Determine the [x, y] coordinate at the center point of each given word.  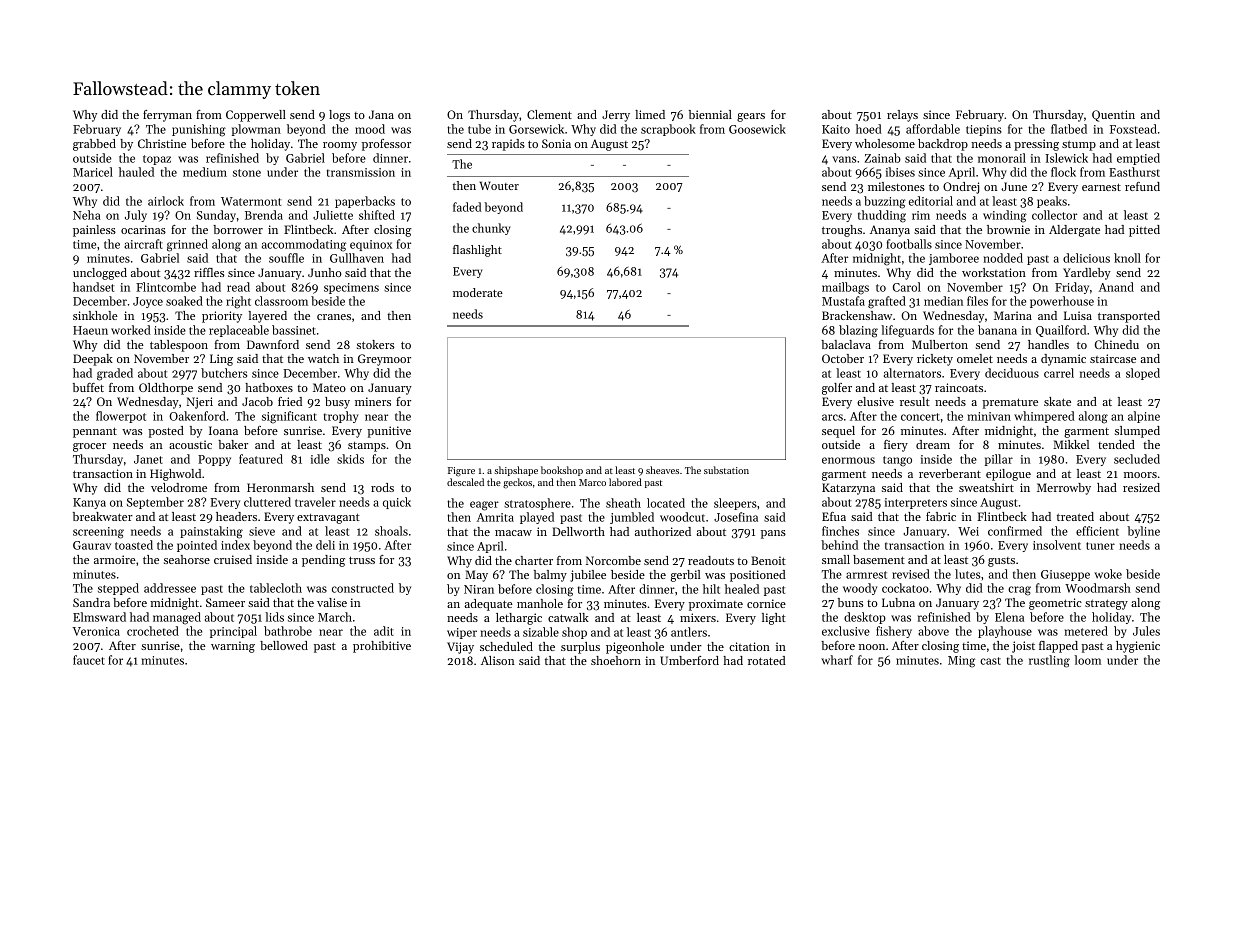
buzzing [885, 202]
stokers [376, 344]
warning [233, 647]
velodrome [179, 487]
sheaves [662, 470]
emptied [1138, 159]
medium [205, 172]
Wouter [499, 185]
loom [1088, 660]
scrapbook [668, 130]
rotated [767, 660]
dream [933, 444]
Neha [86, 215]
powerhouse [1062, 302]
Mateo [329, 387]
